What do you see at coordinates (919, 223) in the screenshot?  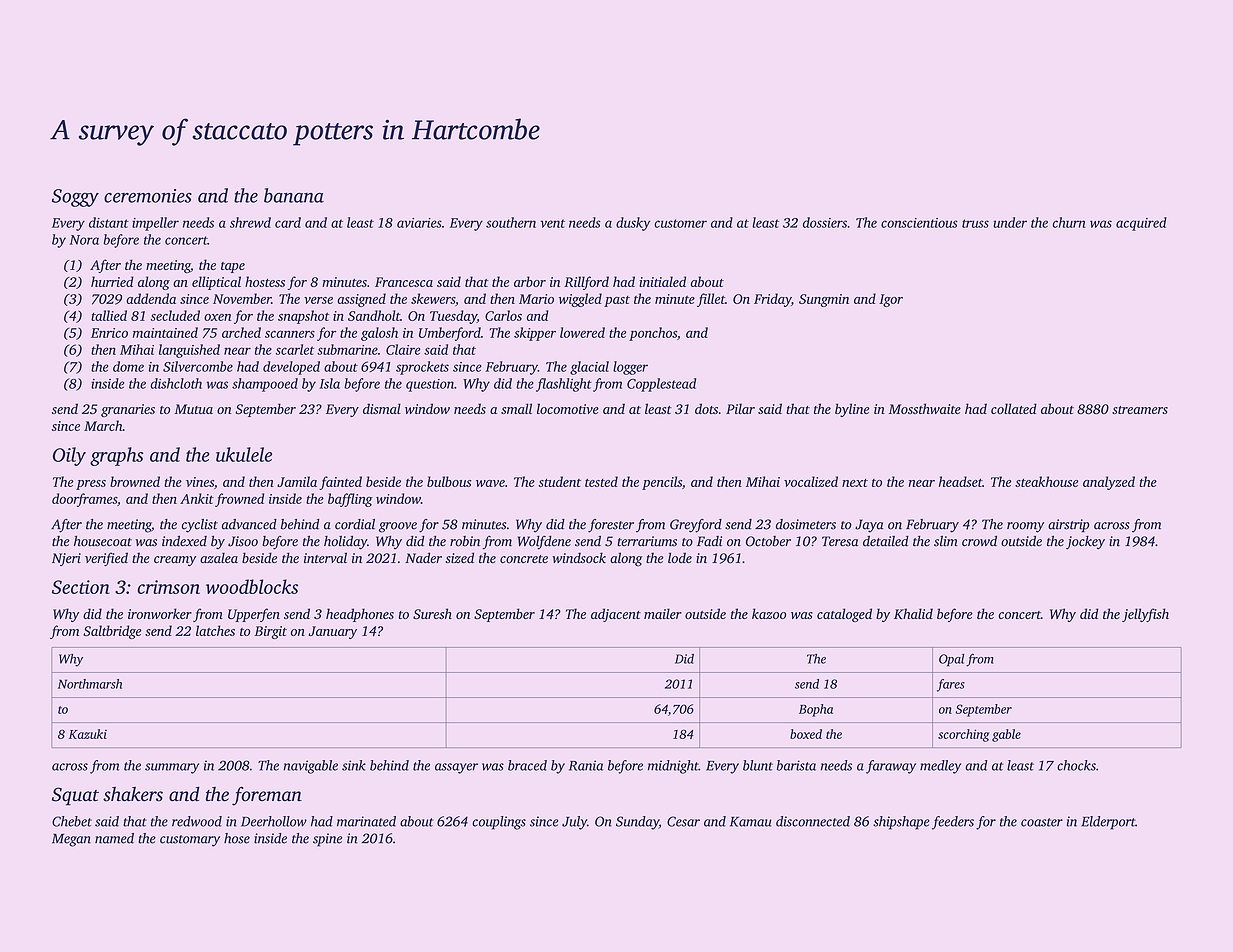 I see `conscientious` at bounding box center [919, 223].
